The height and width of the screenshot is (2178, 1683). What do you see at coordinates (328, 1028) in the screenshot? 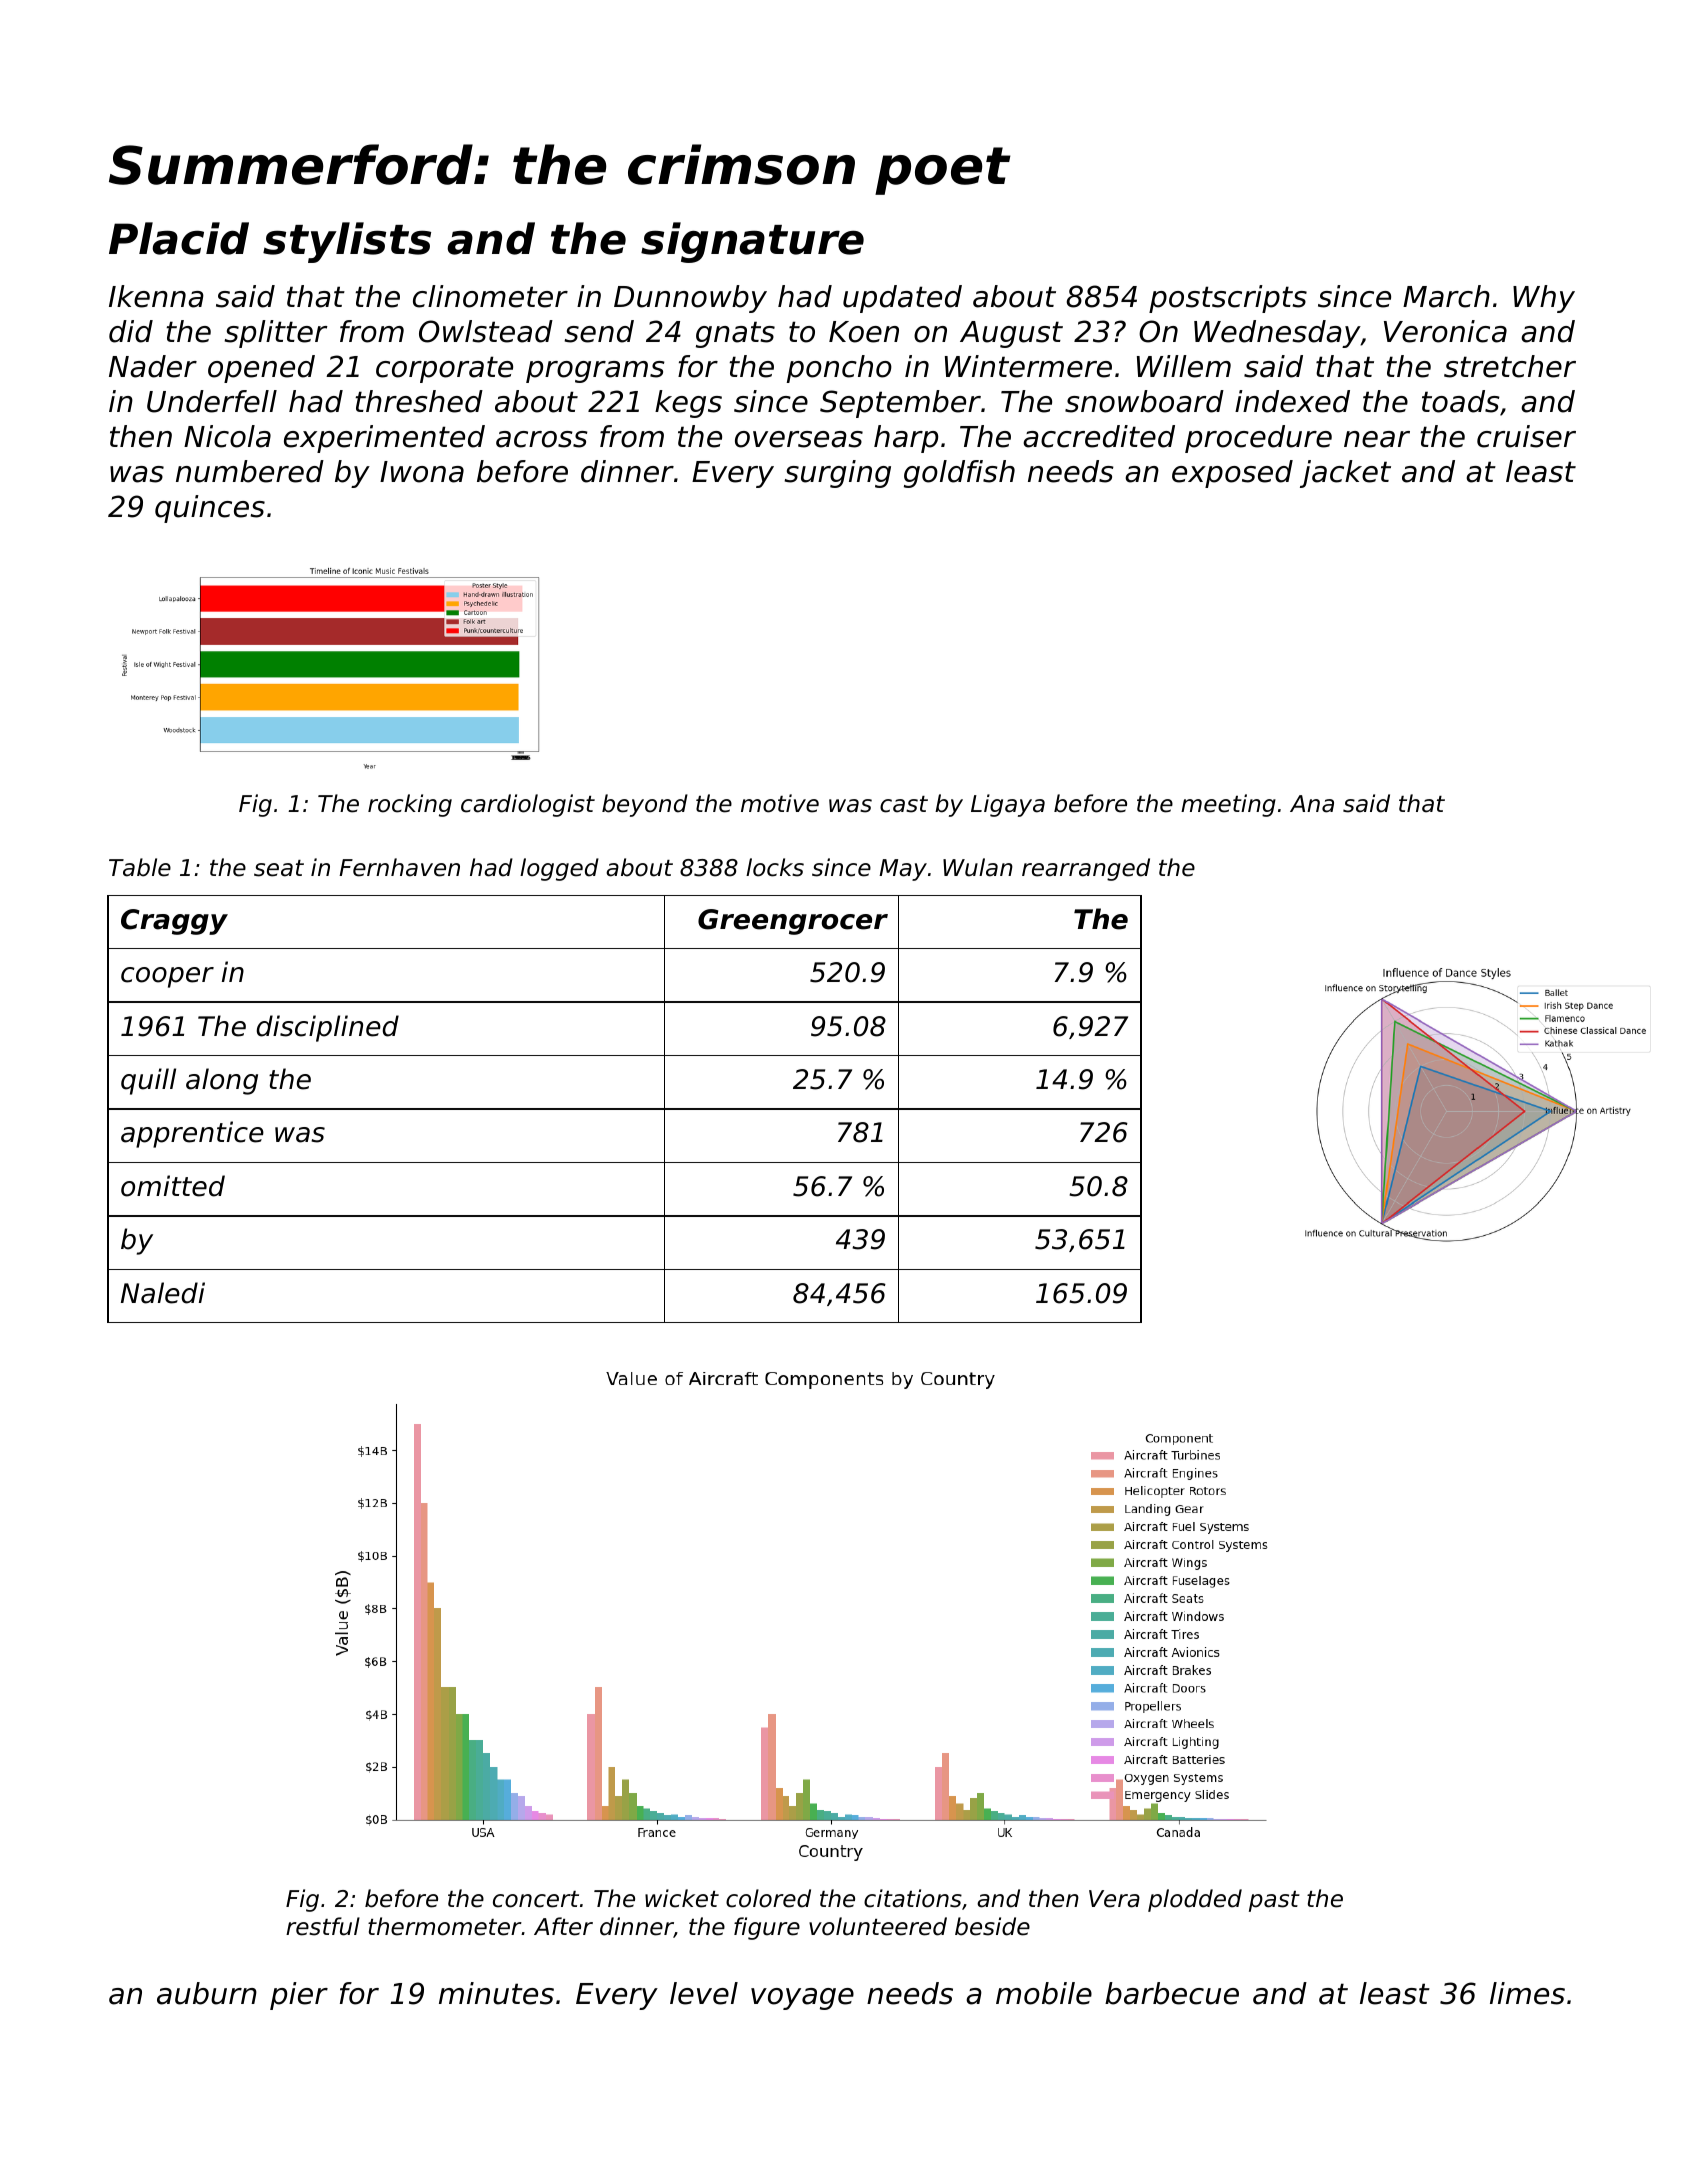
I see `disciplined` at bounding box center [328, 1028].
